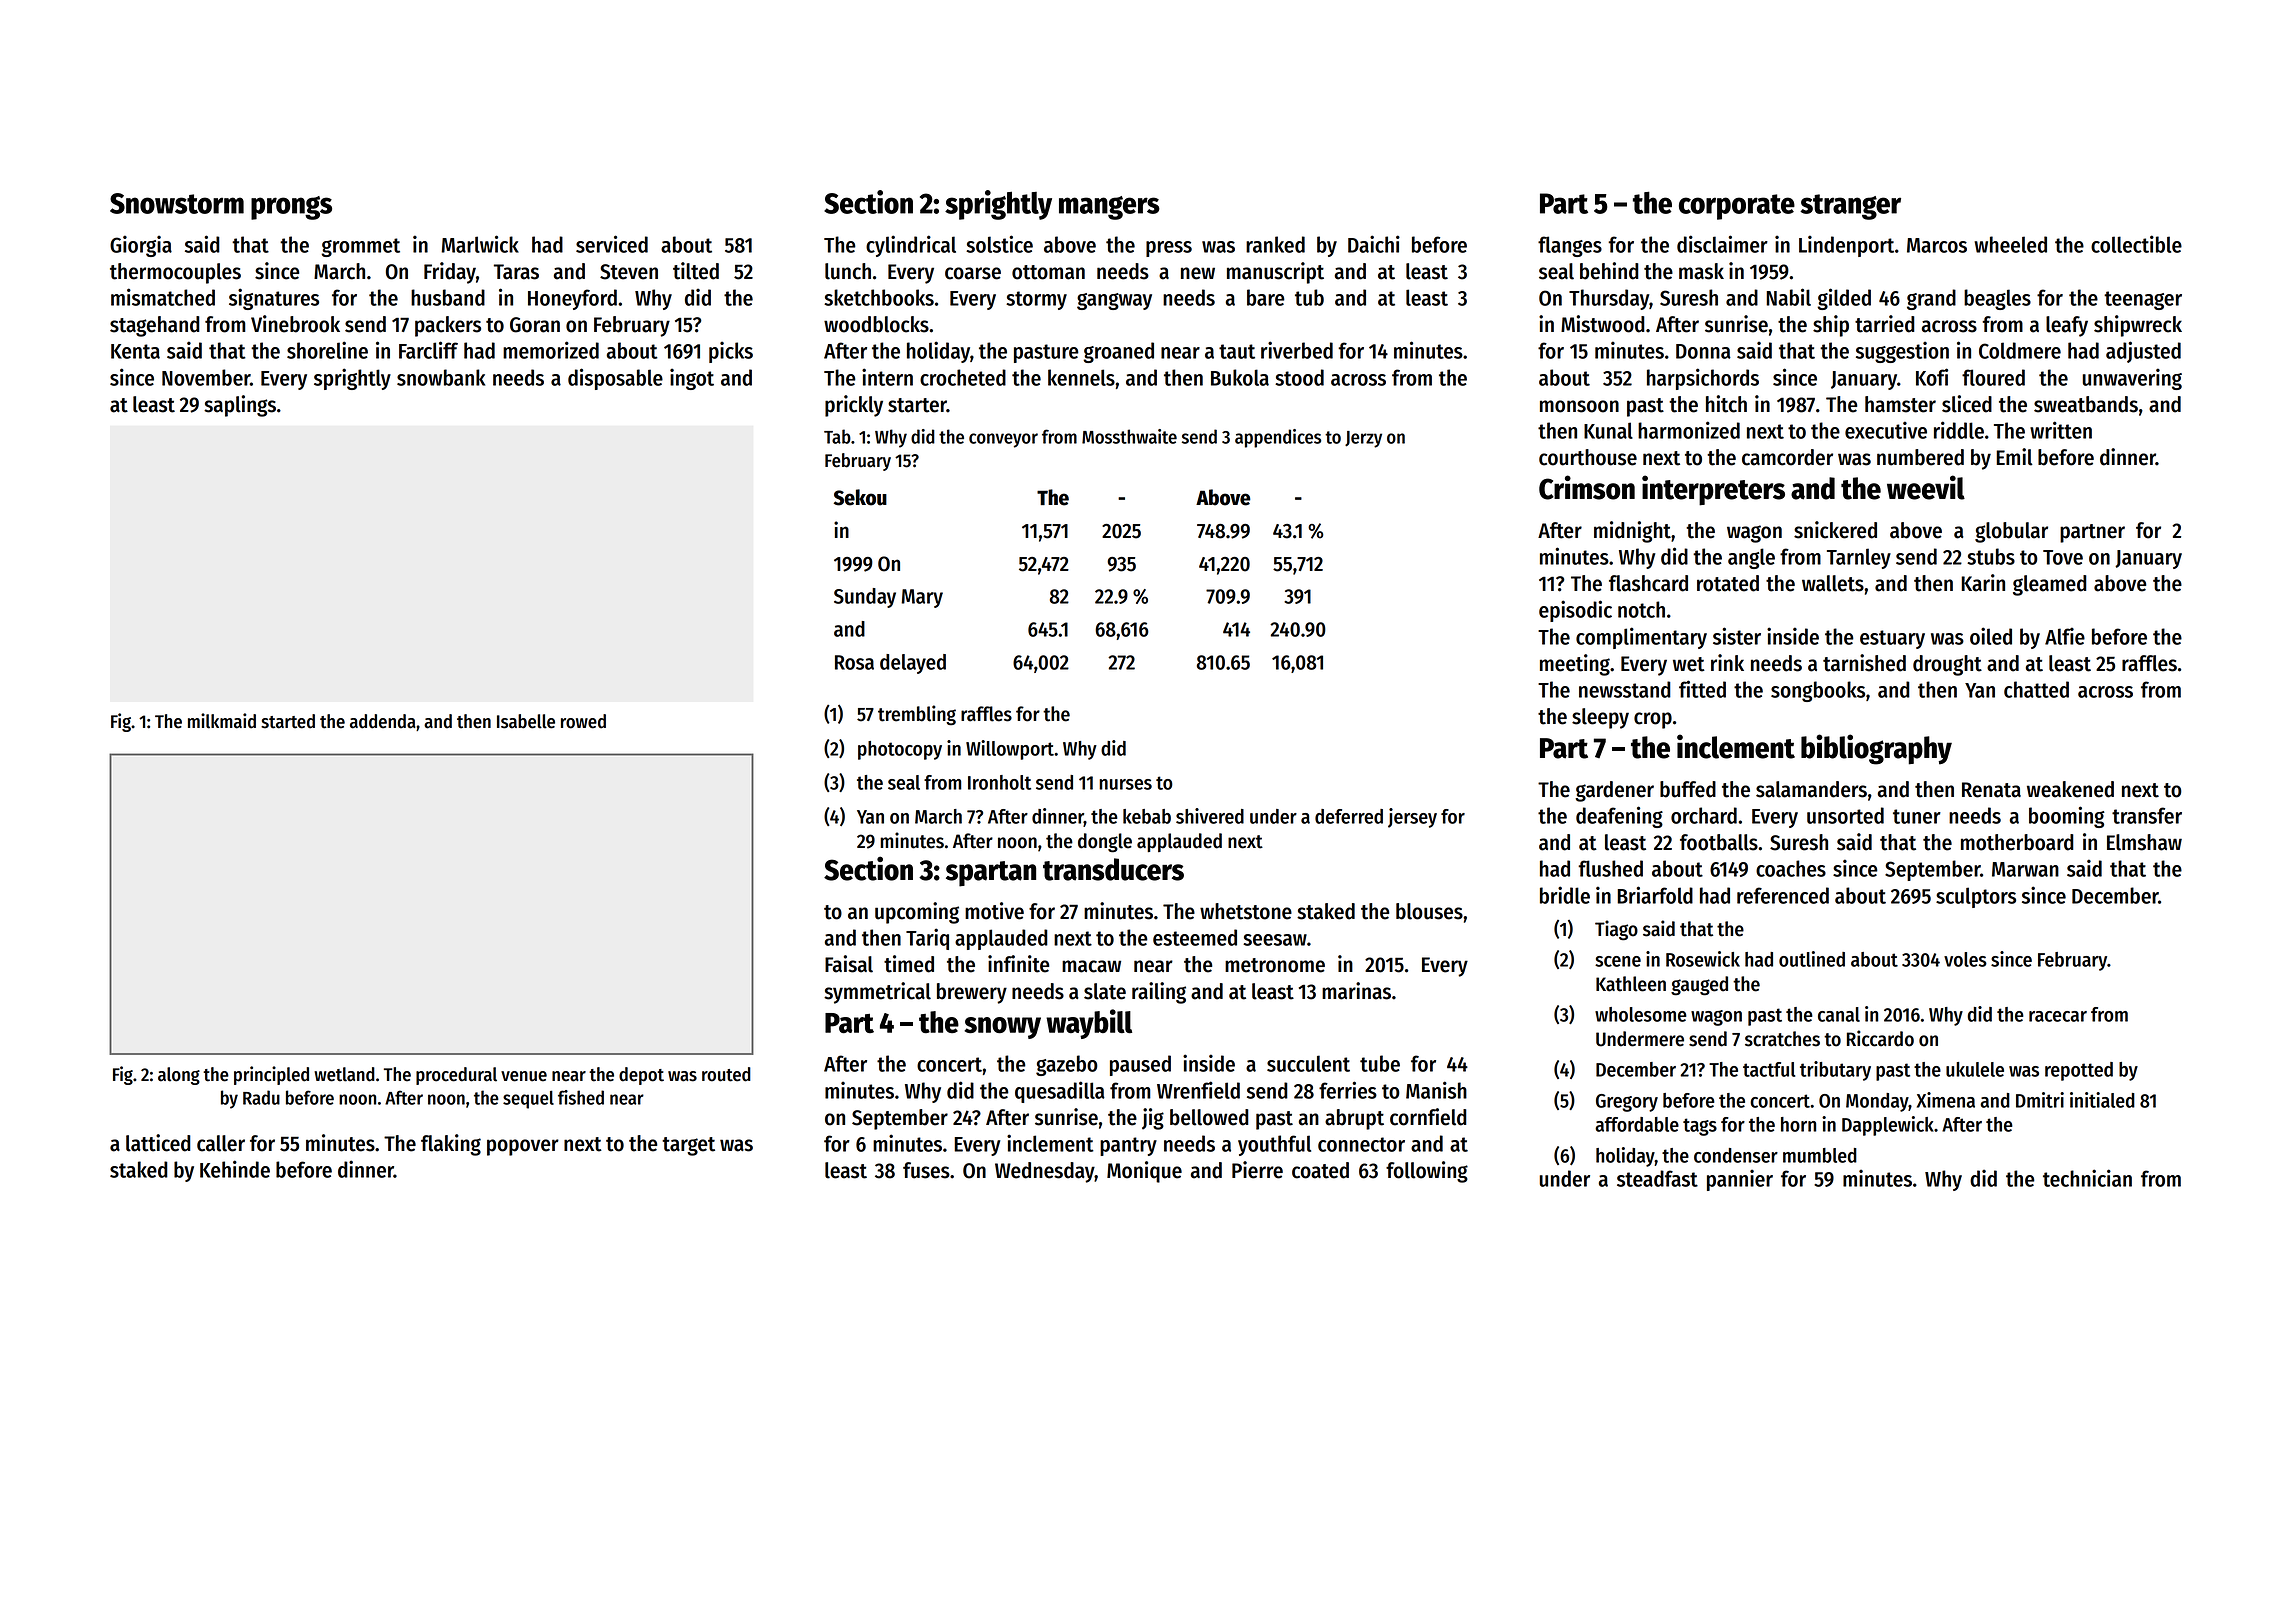 The width and height of the document is (2292, 1620). I want to click on Crimson, so click(1587, 487).
